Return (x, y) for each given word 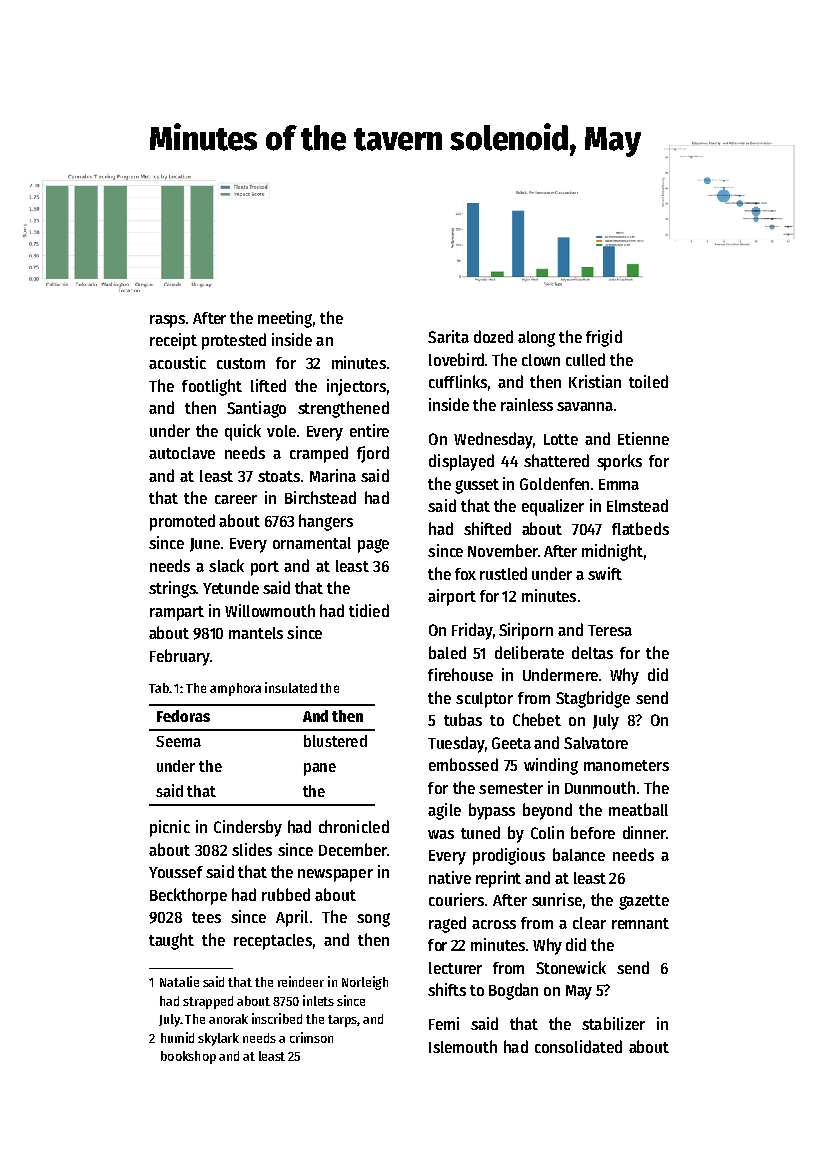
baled (447, 652)
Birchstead (320, 497)
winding (551, 766)
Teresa (610, 630)
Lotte (561, 439)
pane (320, 769)
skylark (218, 1039)
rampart (177, 613)
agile (444, 811)
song (373, 920)
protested (234, 341)
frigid (604, 338)
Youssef (176, 872)
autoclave (182, 453)
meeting (285, 319)
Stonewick (571, 967)
